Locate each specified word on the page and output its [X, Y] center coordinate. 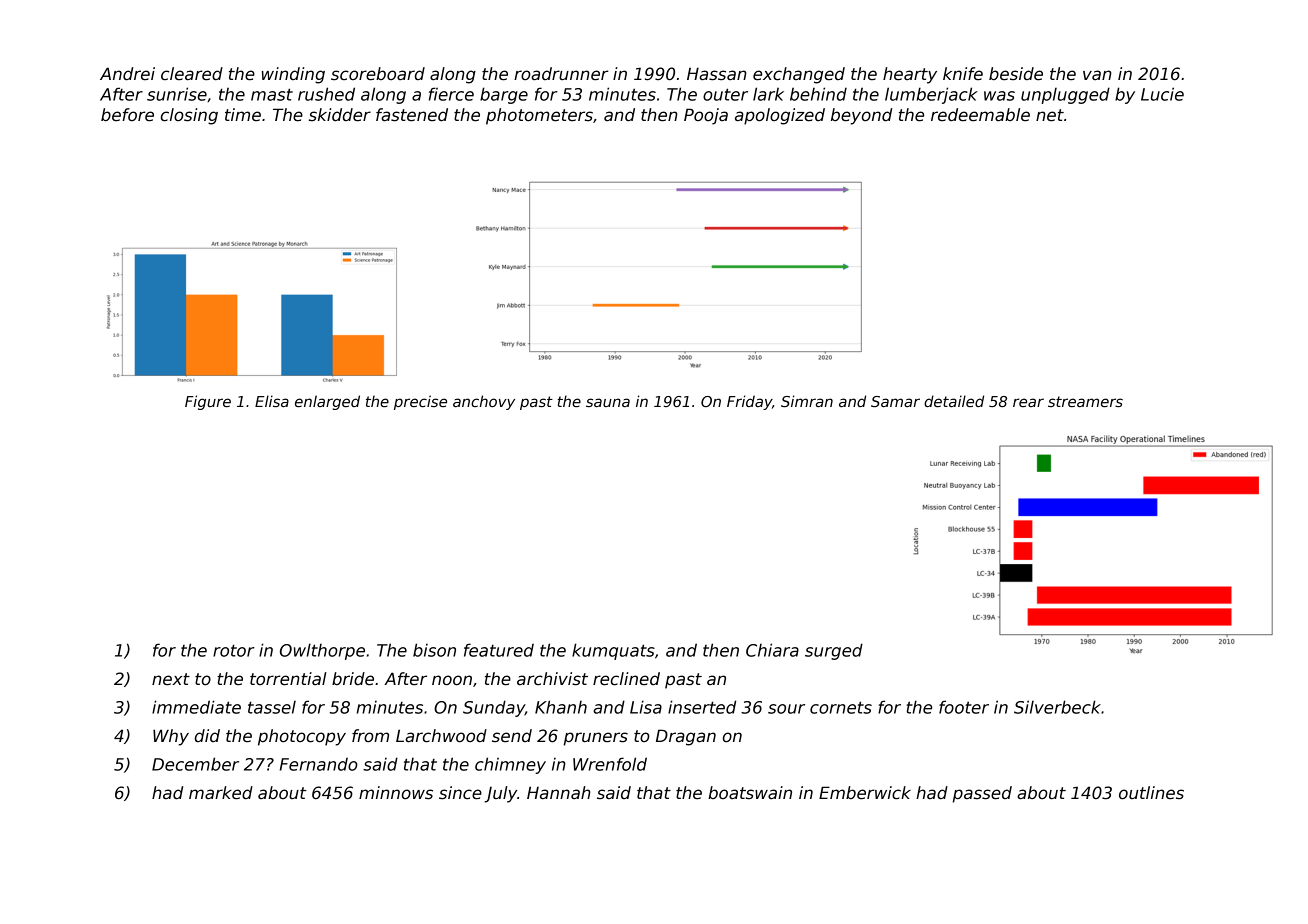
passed [982, 794]
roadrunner [561, 74]
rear [1028, 402]
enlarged [327, 402]
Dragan [686, 737]
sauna [608, 402]
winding [293, 75]
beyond [861, 116]
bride [353, 679]
